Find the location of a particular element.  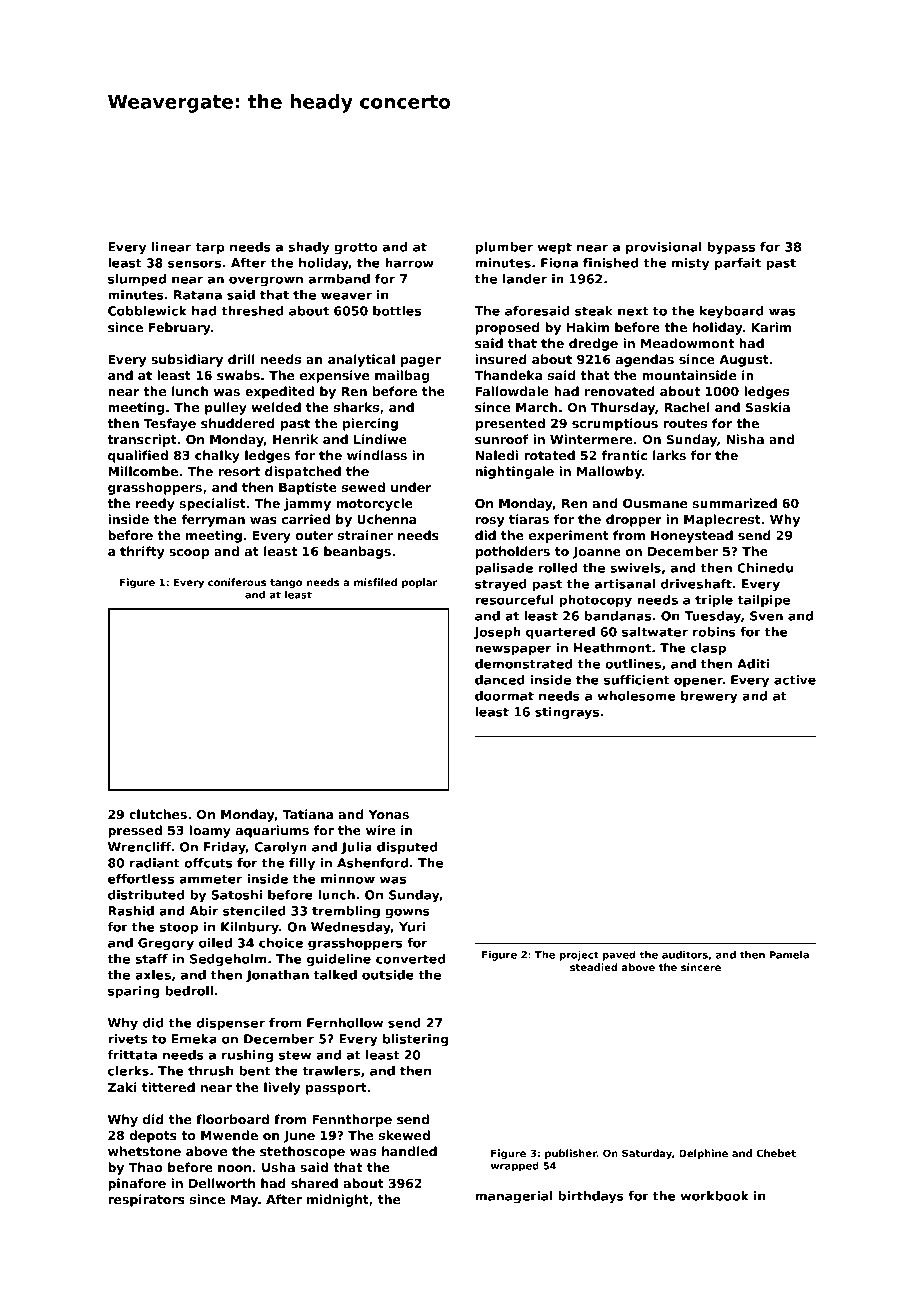

poplar is located at coordinates (420, 583).
